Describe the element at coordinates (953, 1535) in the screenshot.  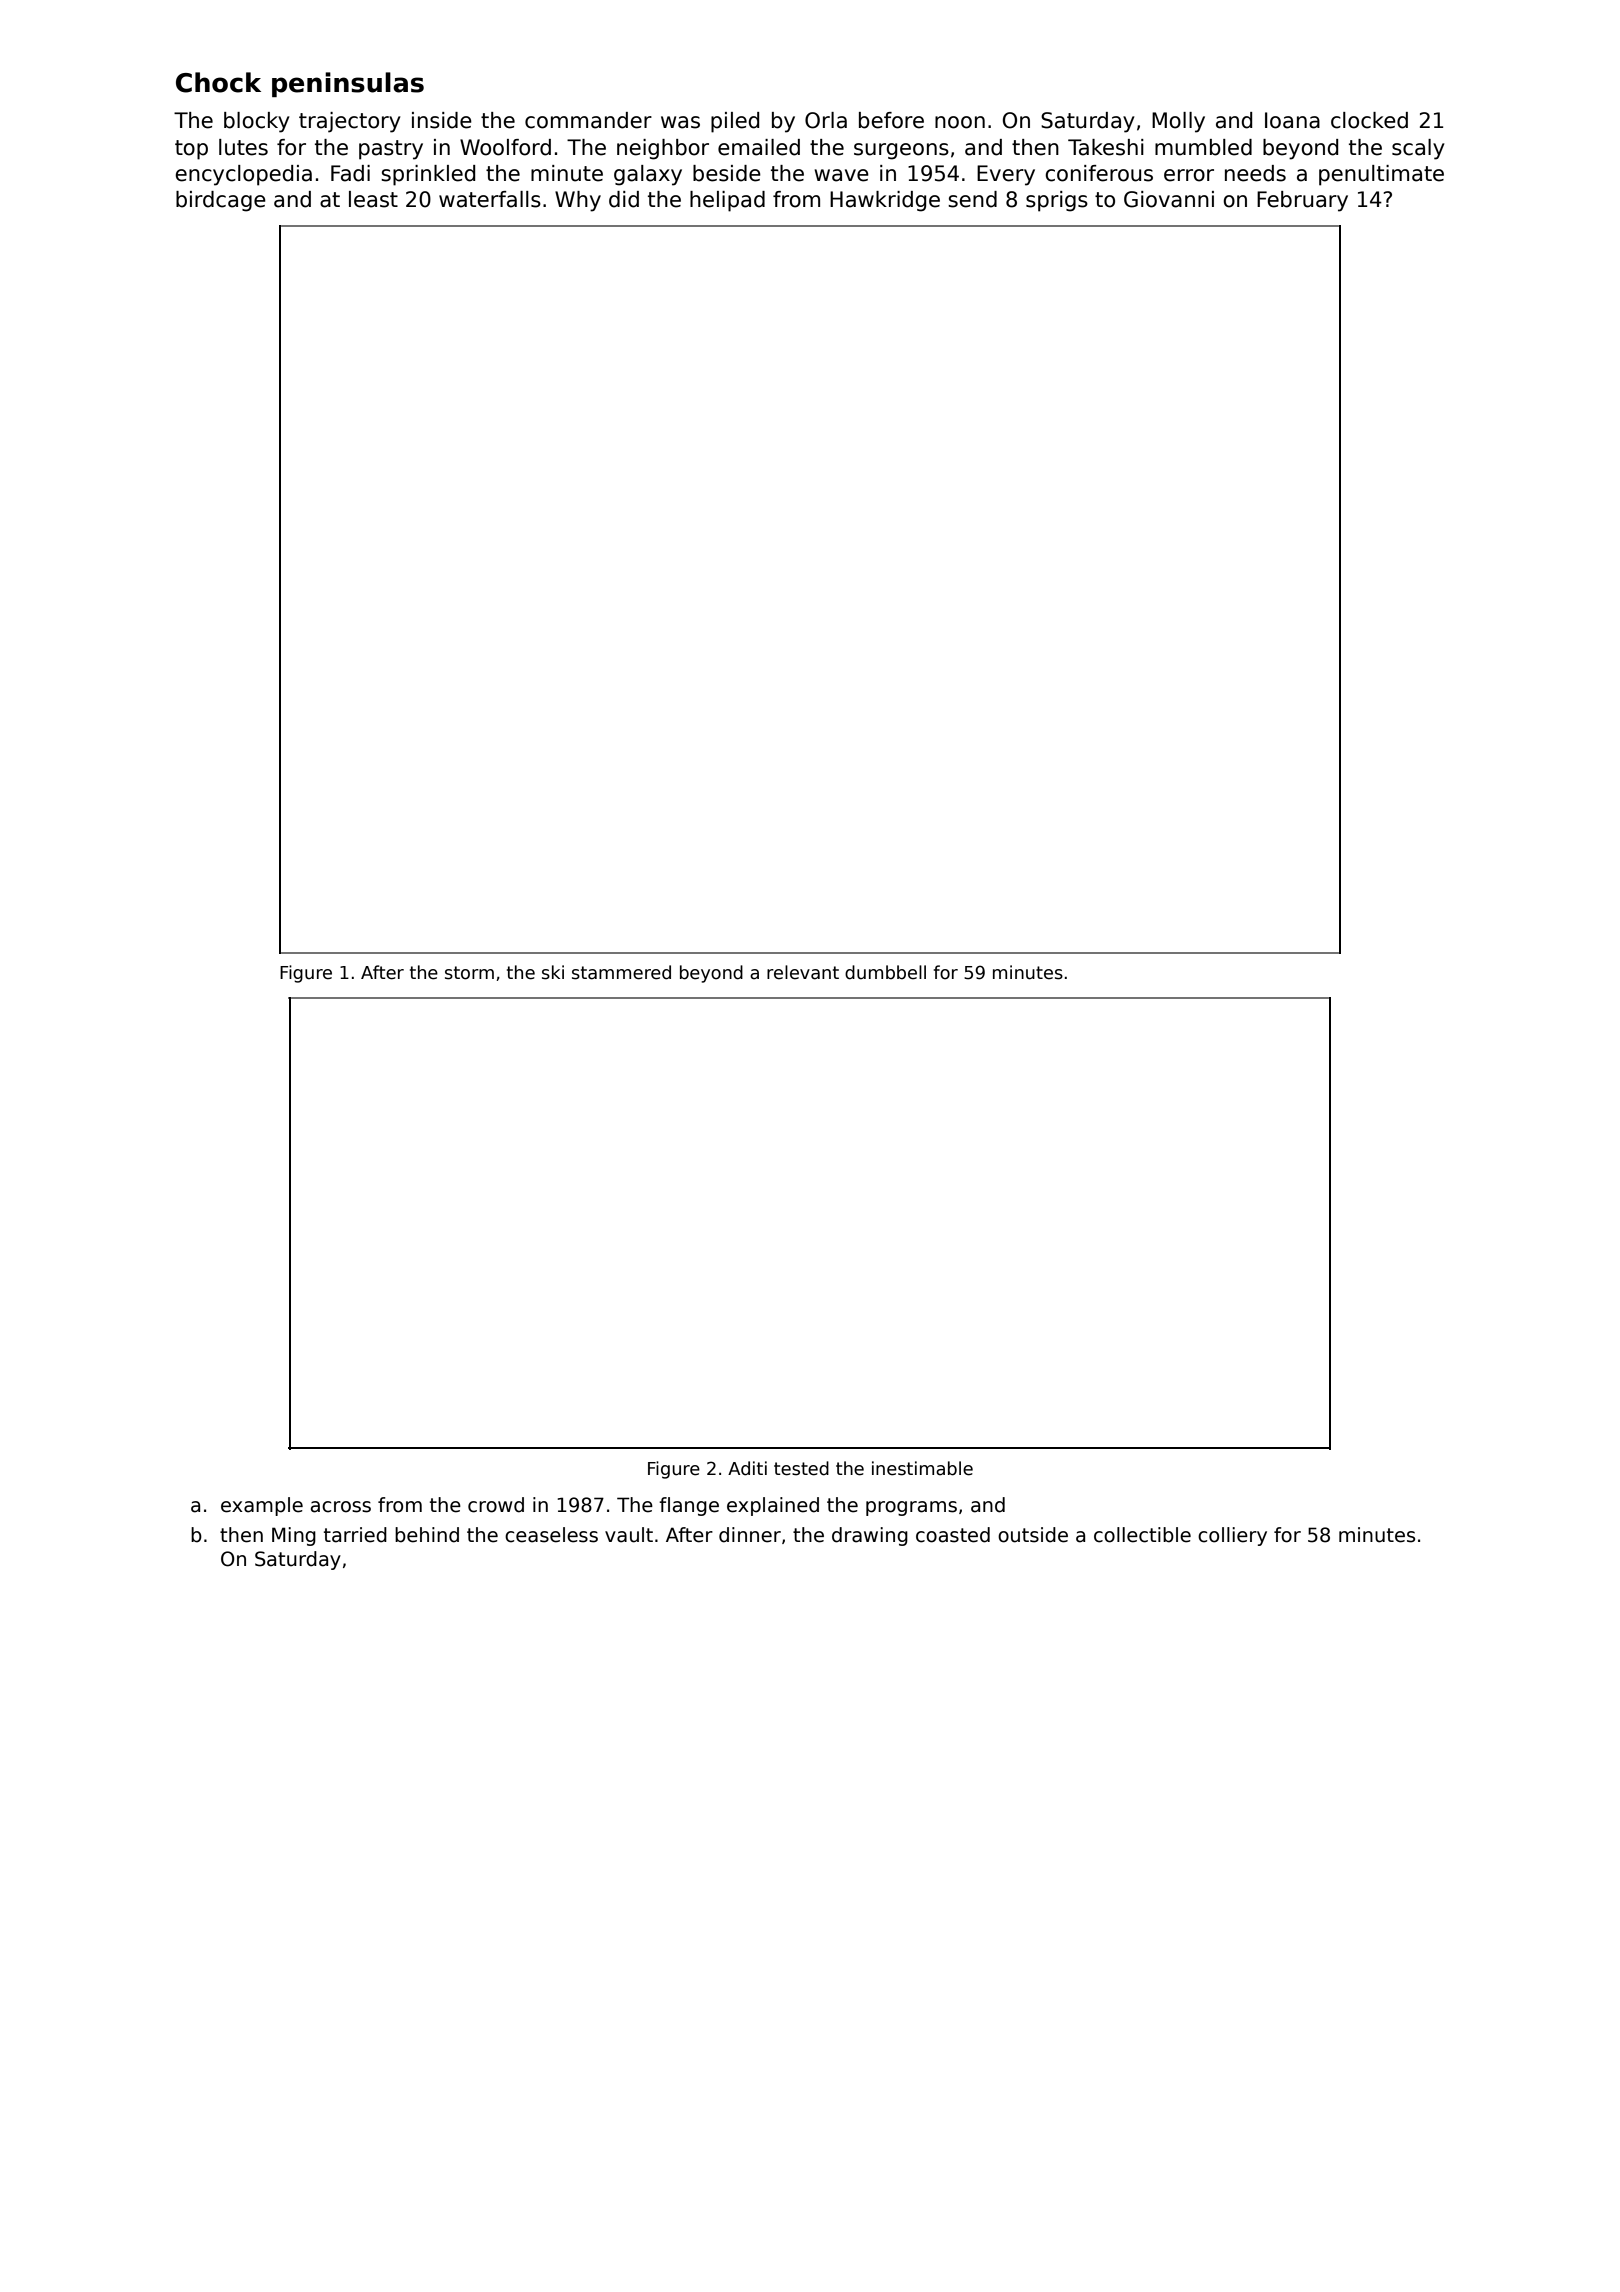
I see `coasted` at that location.
